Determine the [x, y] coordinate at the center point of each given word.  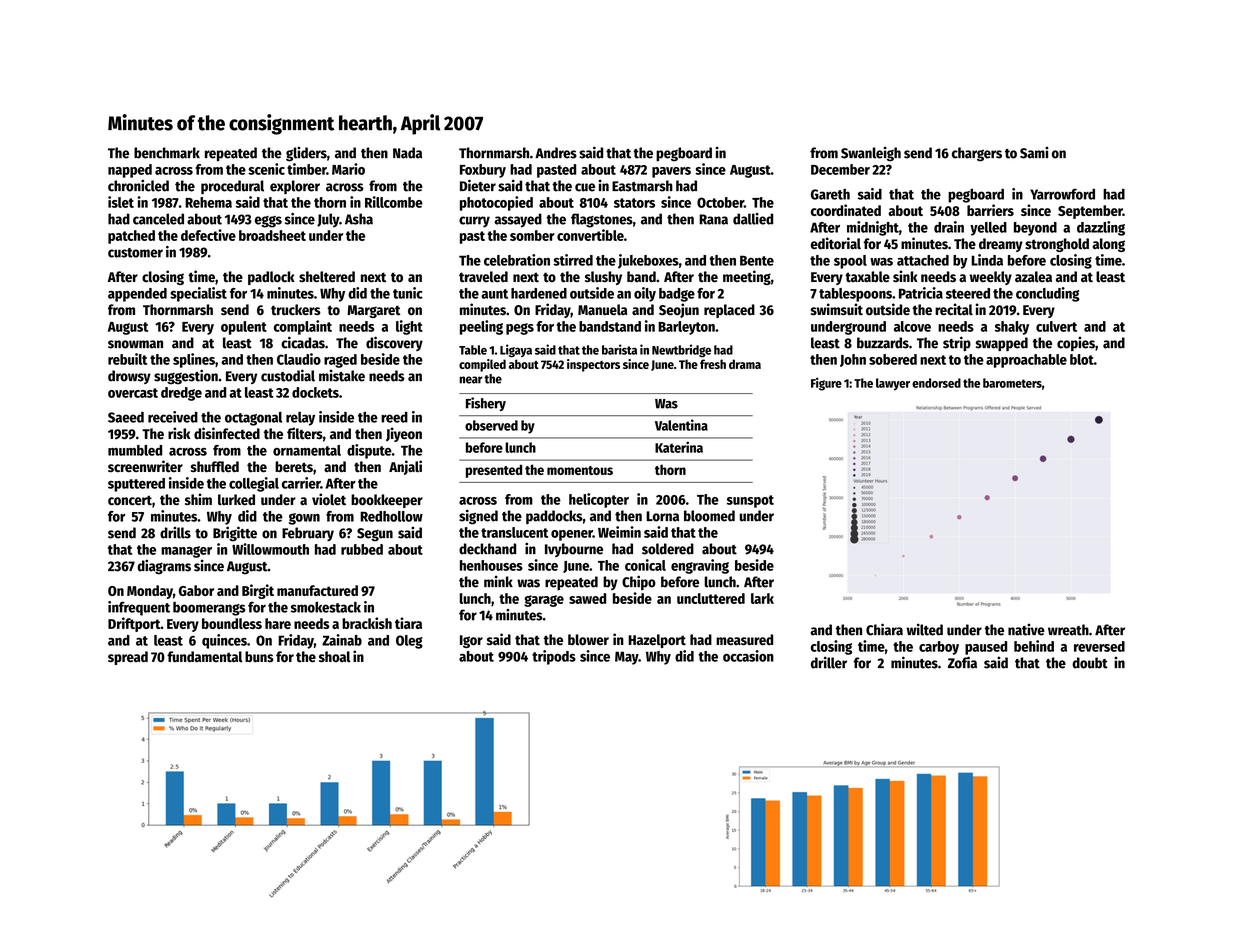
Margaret [374, 311]
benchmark [167, 153]
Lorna [662, 516]
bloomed [709, 516]
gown [304, 519]
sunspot [750, 501]
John [853, 360]
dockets [315, 392]
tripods [554, 657]
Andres [556, 153]
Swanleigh [871, 154]
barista [619, 349]
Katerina [679, 447]
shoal [334, 657]
